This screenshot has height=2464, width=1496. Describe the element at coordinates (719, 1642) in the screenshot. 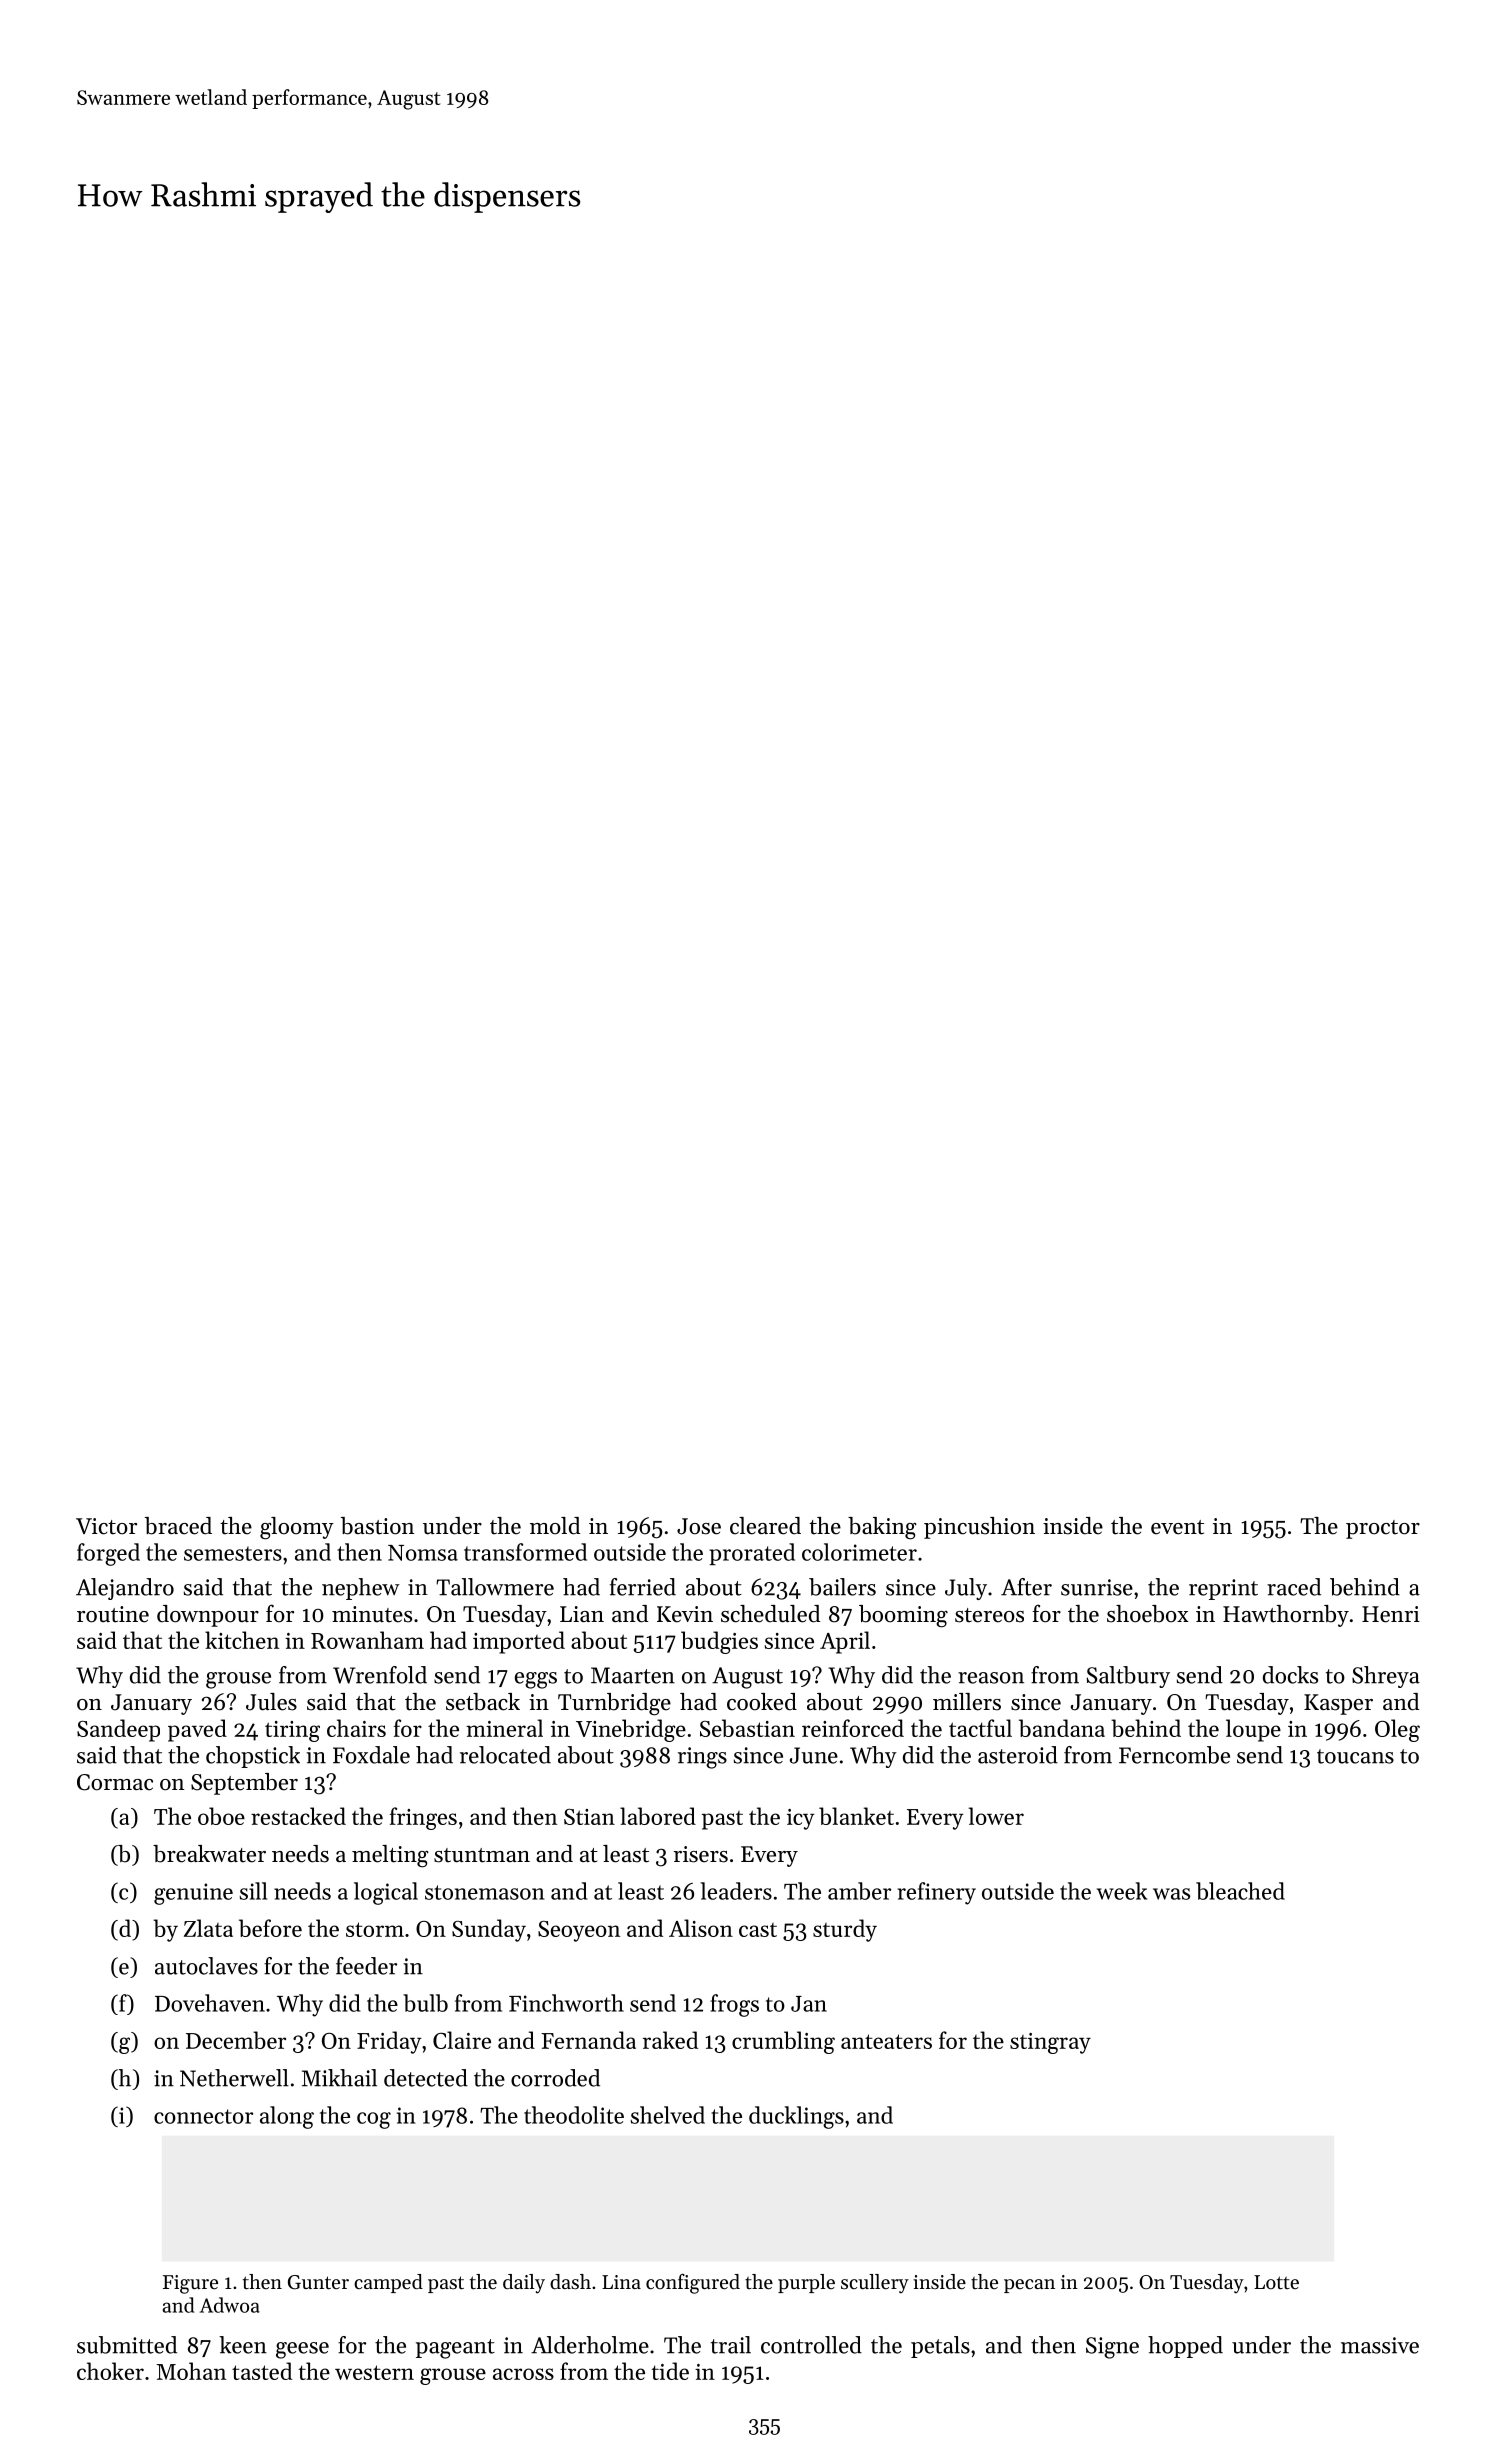

I see `budgies` at that location.
